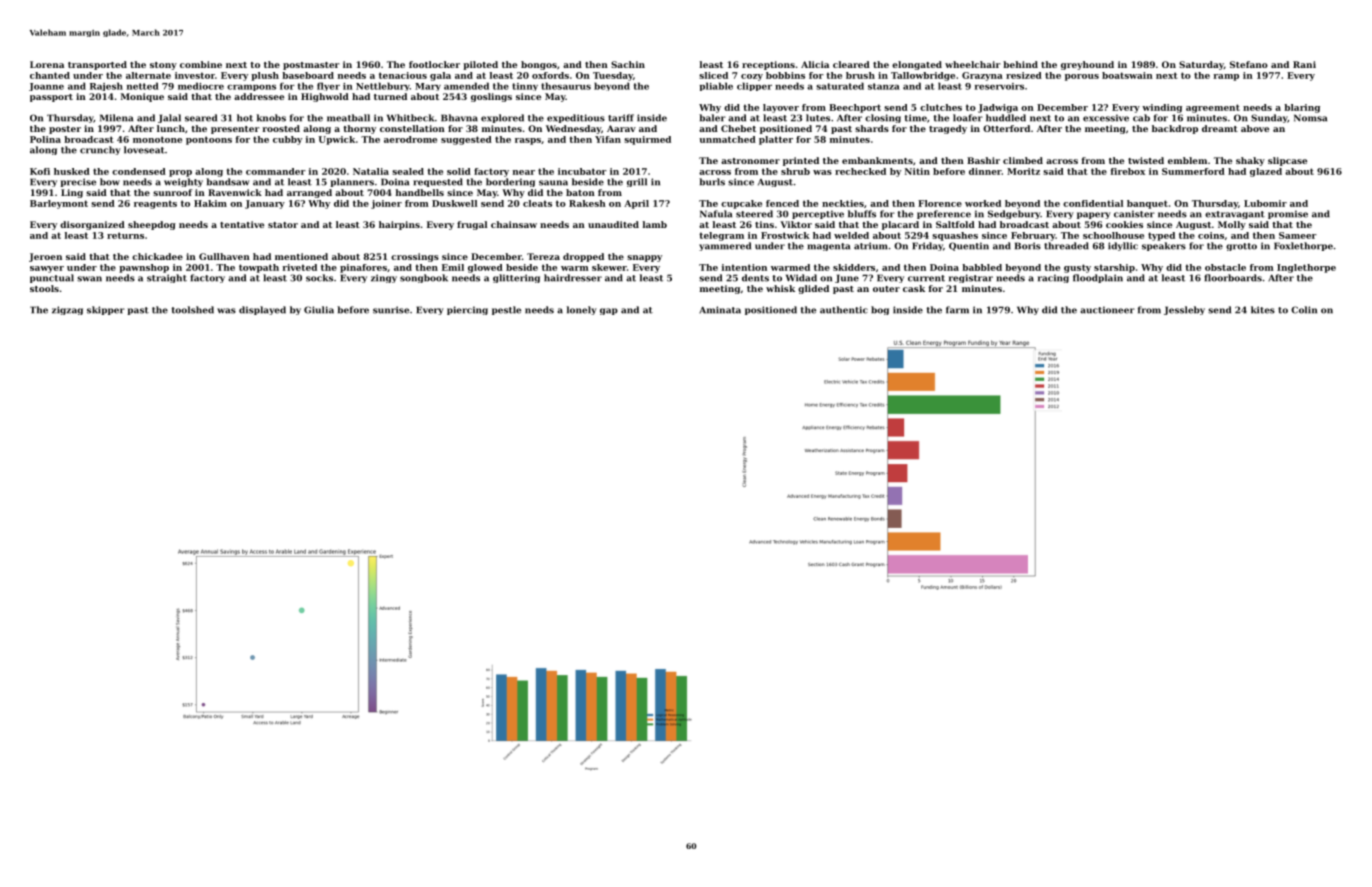 The height and width of the screenshot is (887, 1372). I want to click on Ravenwick, so click(235, 192).
